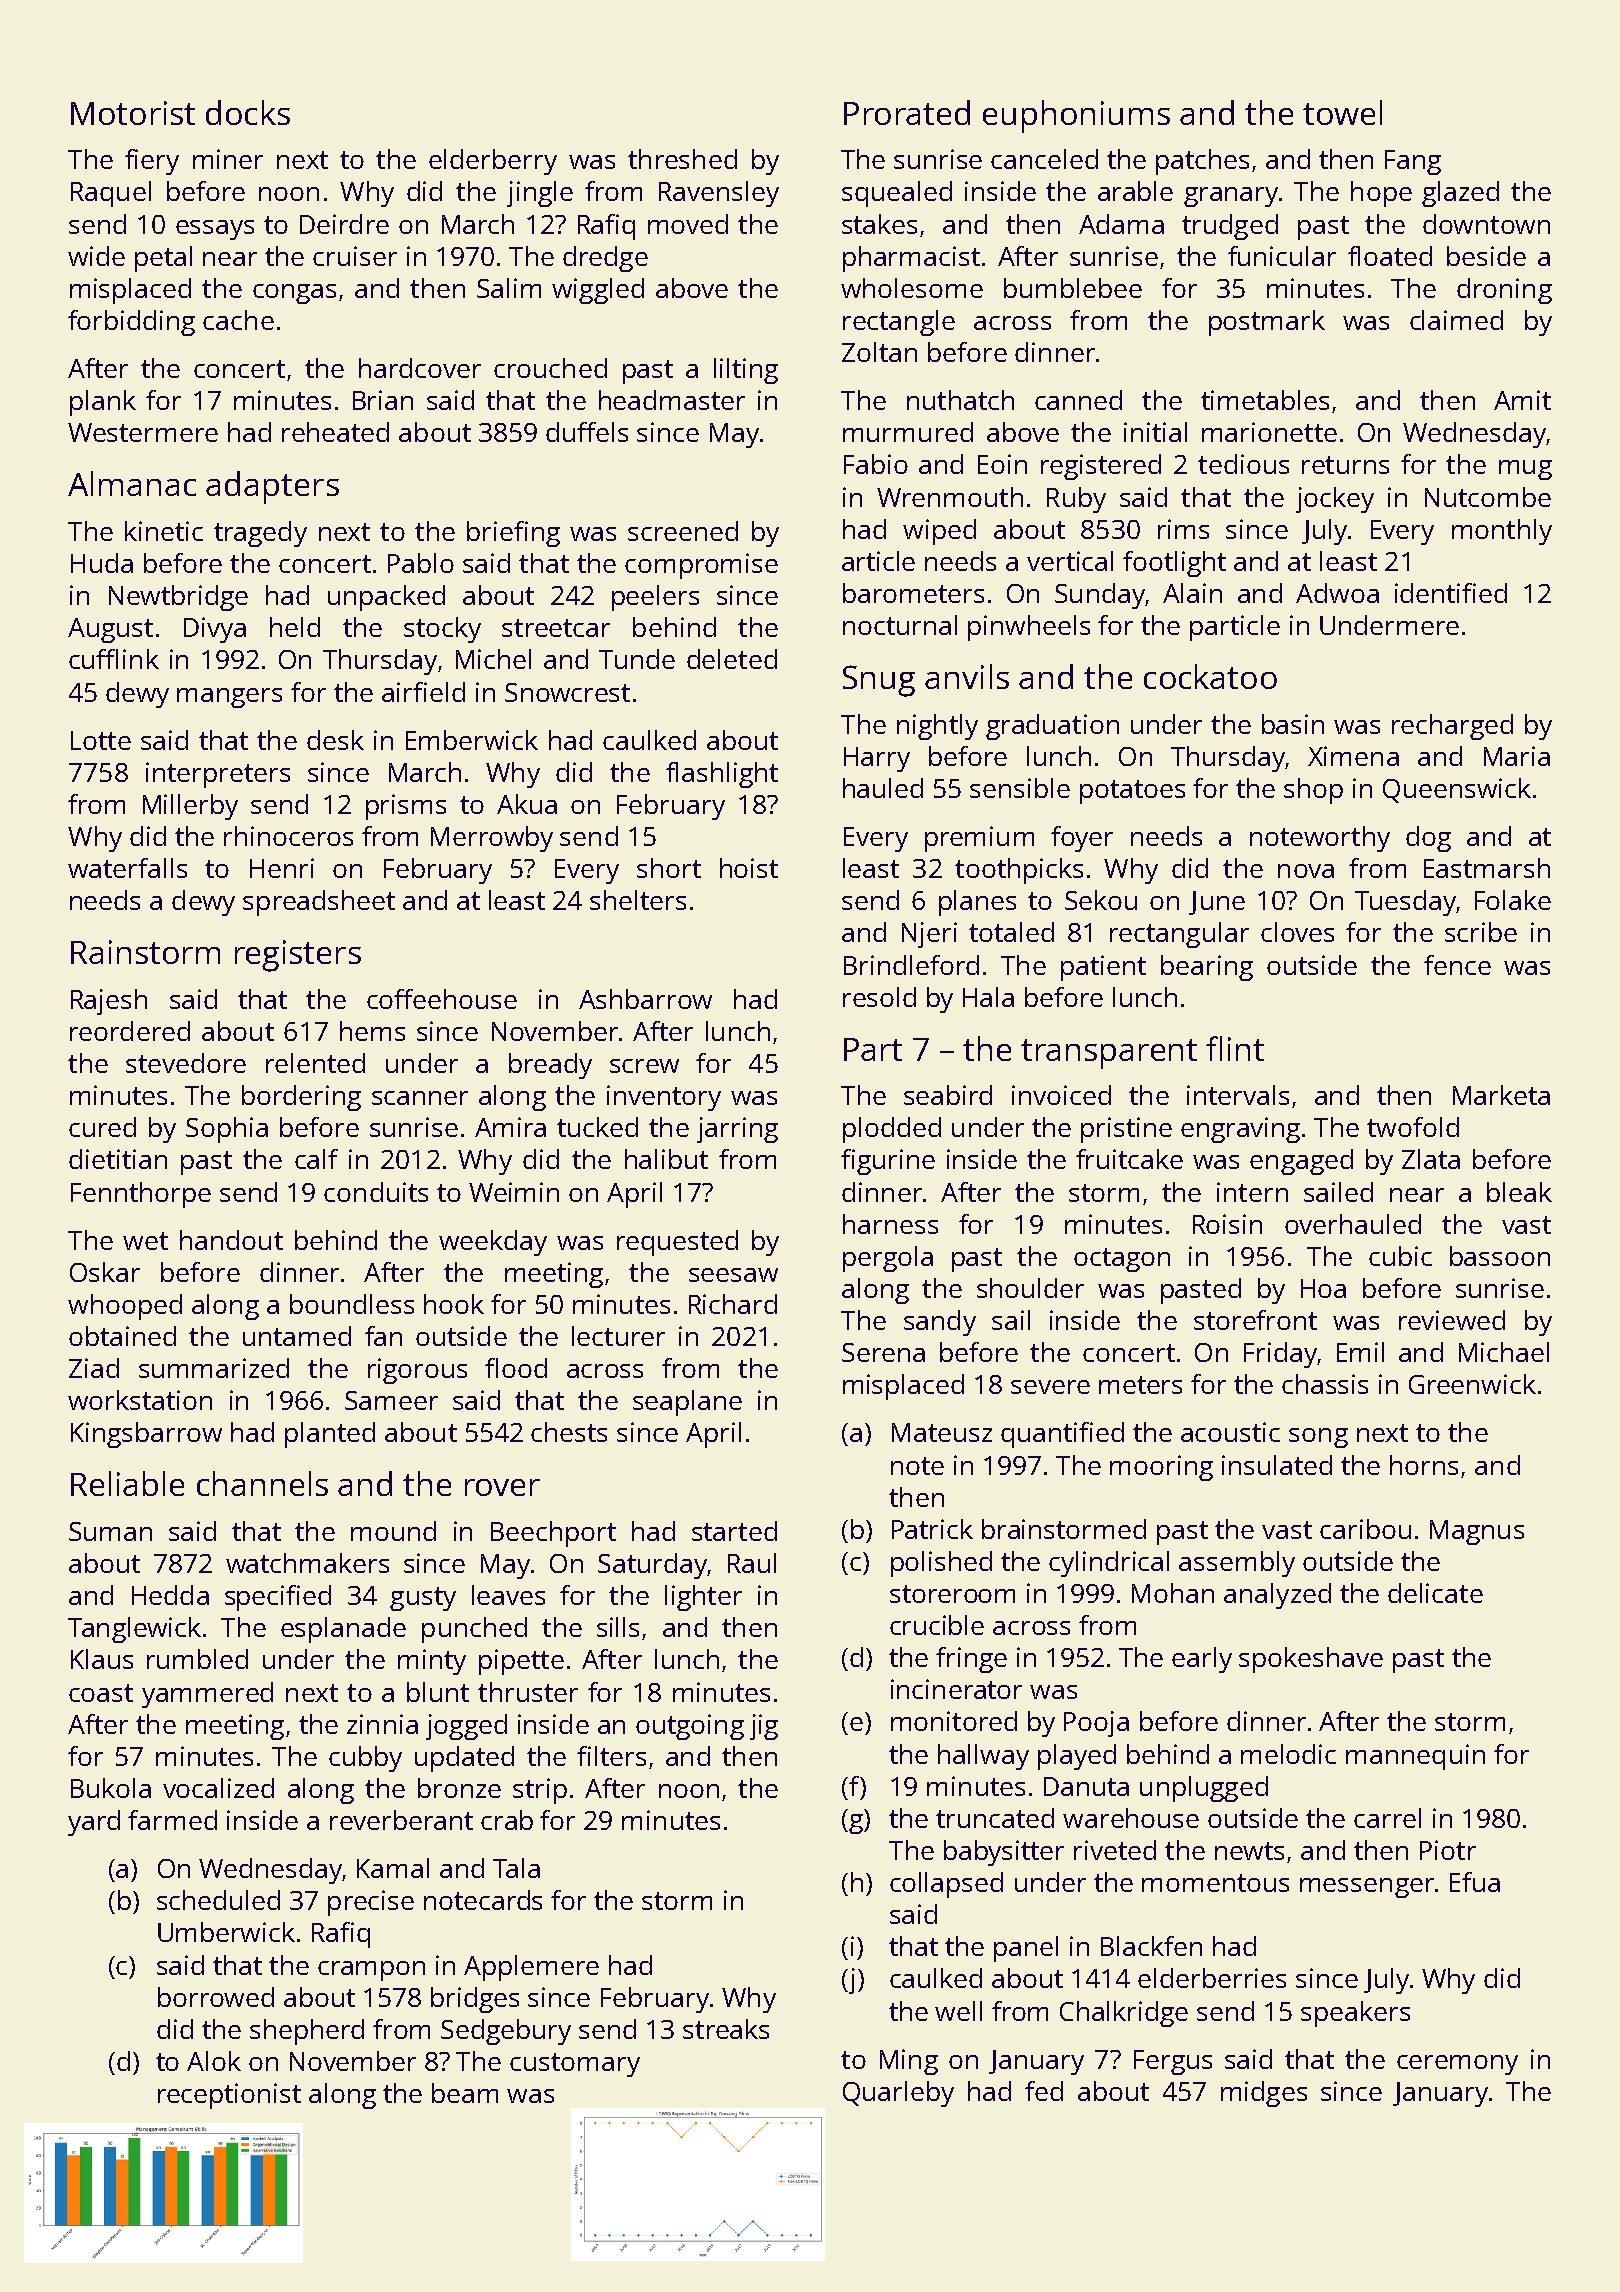 The image size is (1620, 2292). Describe the element at coordinates (1264, 2094) in the page. I see `midges` at that location.
